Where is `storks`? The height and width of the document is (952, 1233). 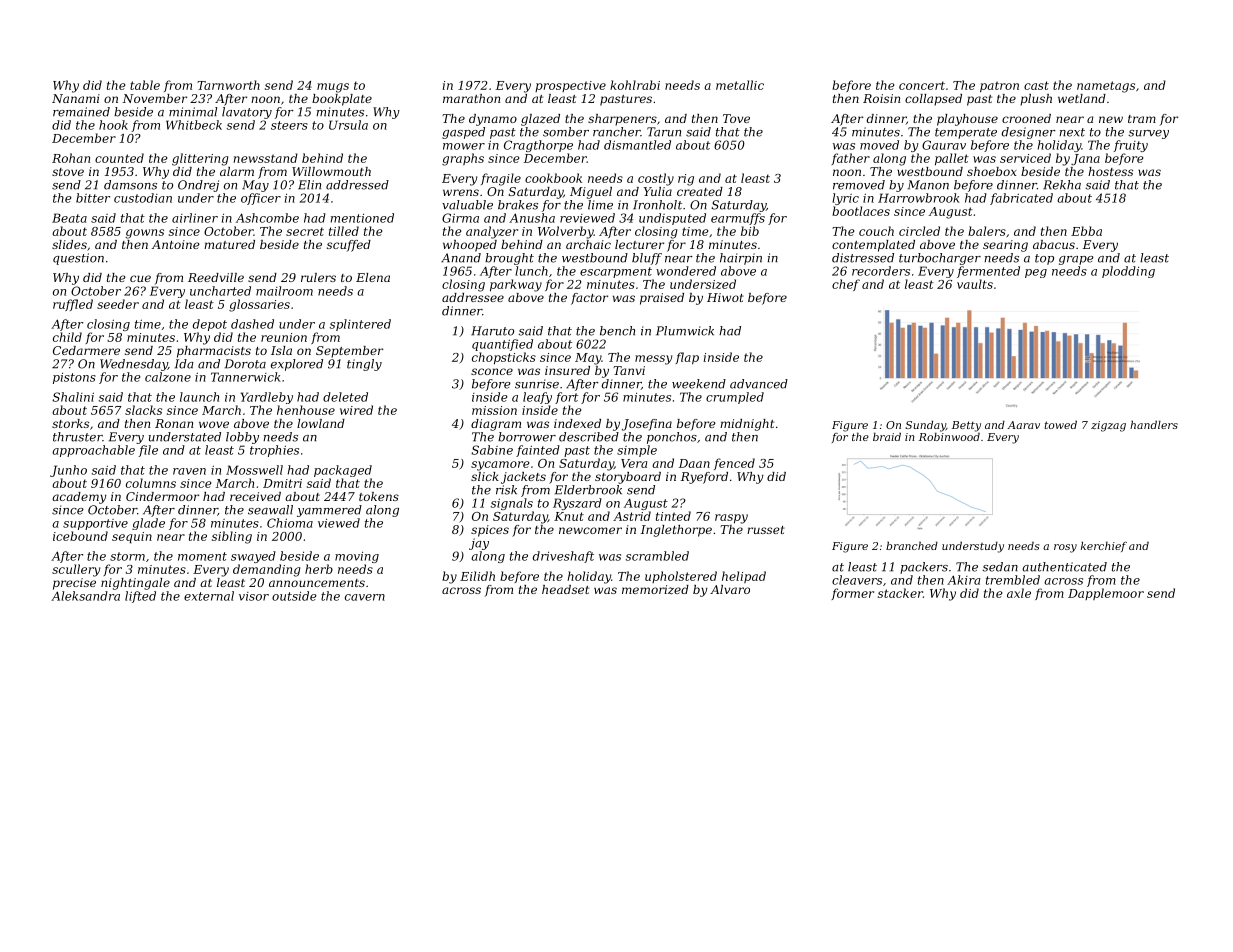 storks is located at coordinates (70, 423).
